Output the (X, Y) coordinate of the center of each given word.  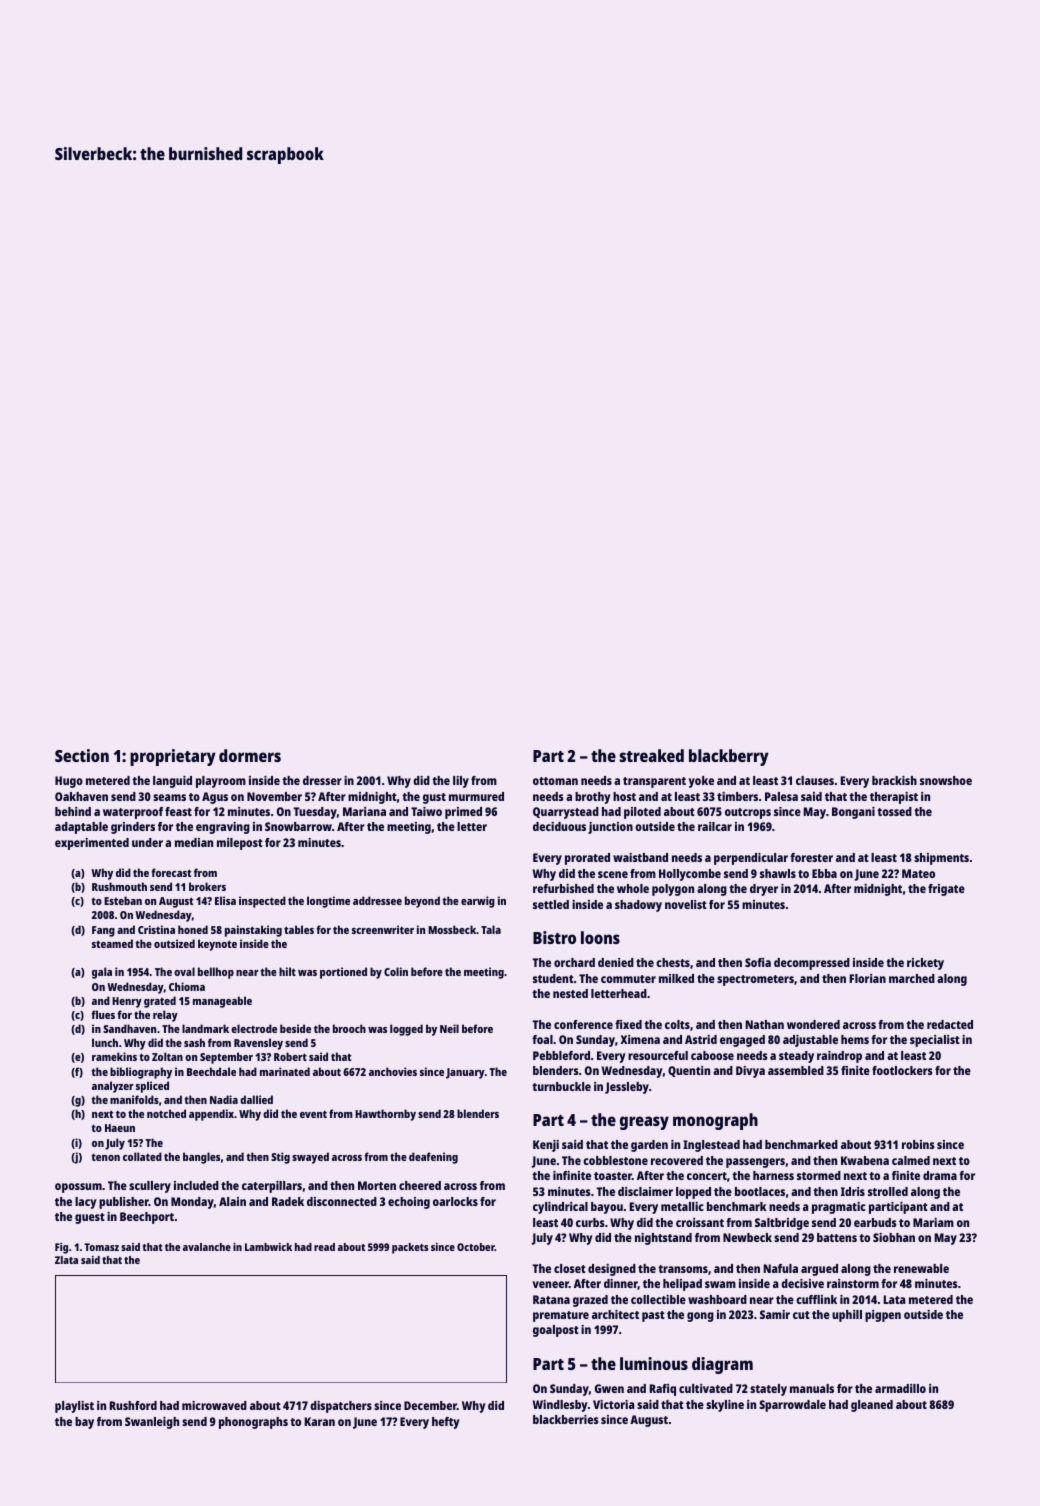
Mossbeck (452, 929)
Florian (868, 978)
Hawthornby (385, 1115)
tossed (894, 811)
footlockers (902, 1070)
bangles (201, 1158)
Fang (103, 931)
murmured (476, 796)
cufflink (816, 1299)
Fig (61, 1248)
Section (82, 755)
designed (612, 1270)
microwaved (214, 1405)
